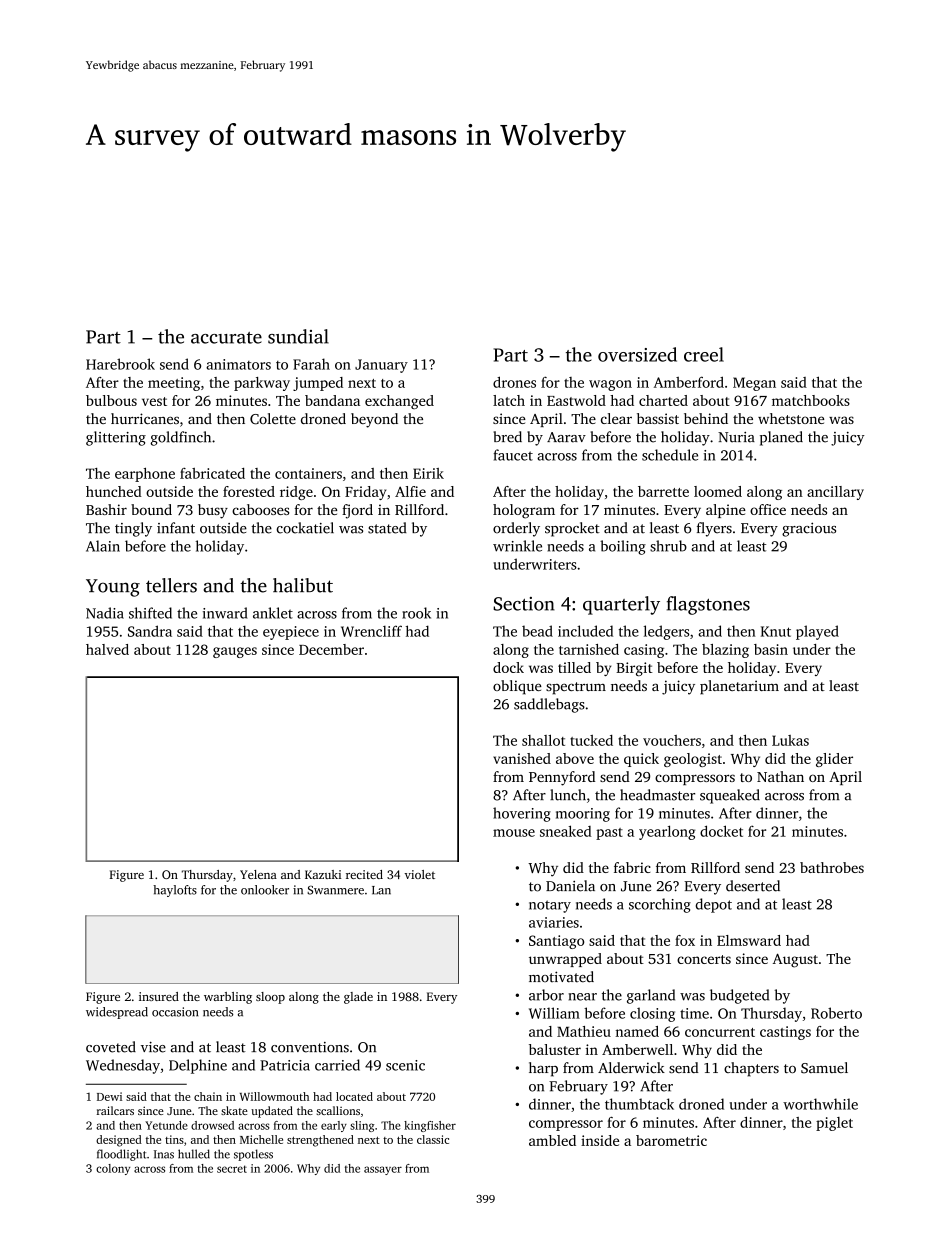 This screenshot has height=1233, width=952. What do you see at coordinates (308, 473) in the screenshot?
I see `containers` at bounding box center [308, 473].
